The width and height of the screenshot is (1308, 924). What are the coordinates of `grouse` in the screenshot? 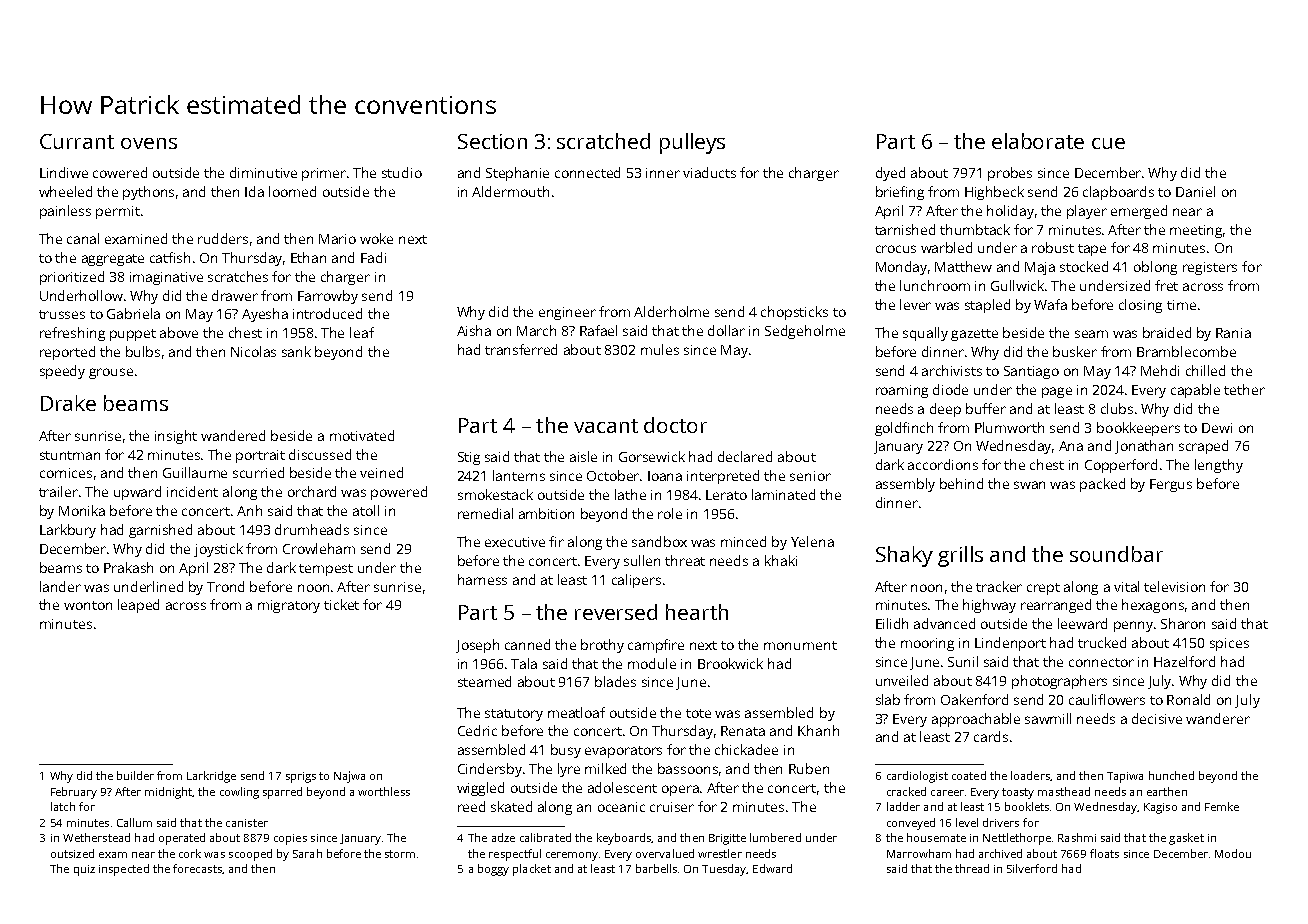 It's located at (111, 373).
